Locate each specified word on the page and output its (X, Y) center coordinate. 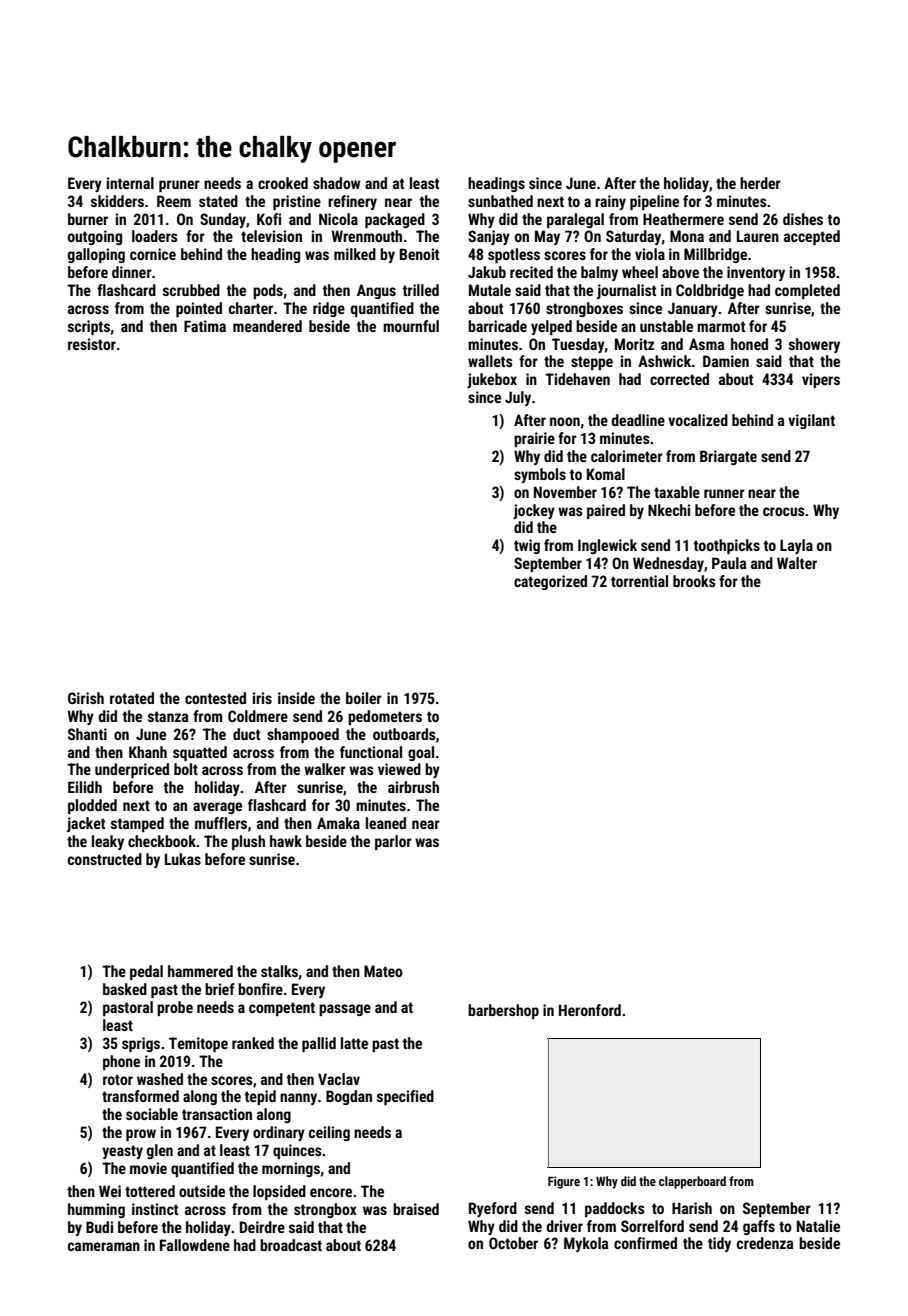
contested (215, 698)
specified (405, 1097)
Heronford (590, 1010)
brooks (694, 581)
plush (248, 842)
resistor (92, 344)
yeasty (122, 1152)
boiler (364, 698)
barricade (497, 326)
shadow (336, 183)
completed (807, 291)
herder (760, 183)
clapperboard (692, 1182)
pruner (179, 186)
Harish (692, 1208)
